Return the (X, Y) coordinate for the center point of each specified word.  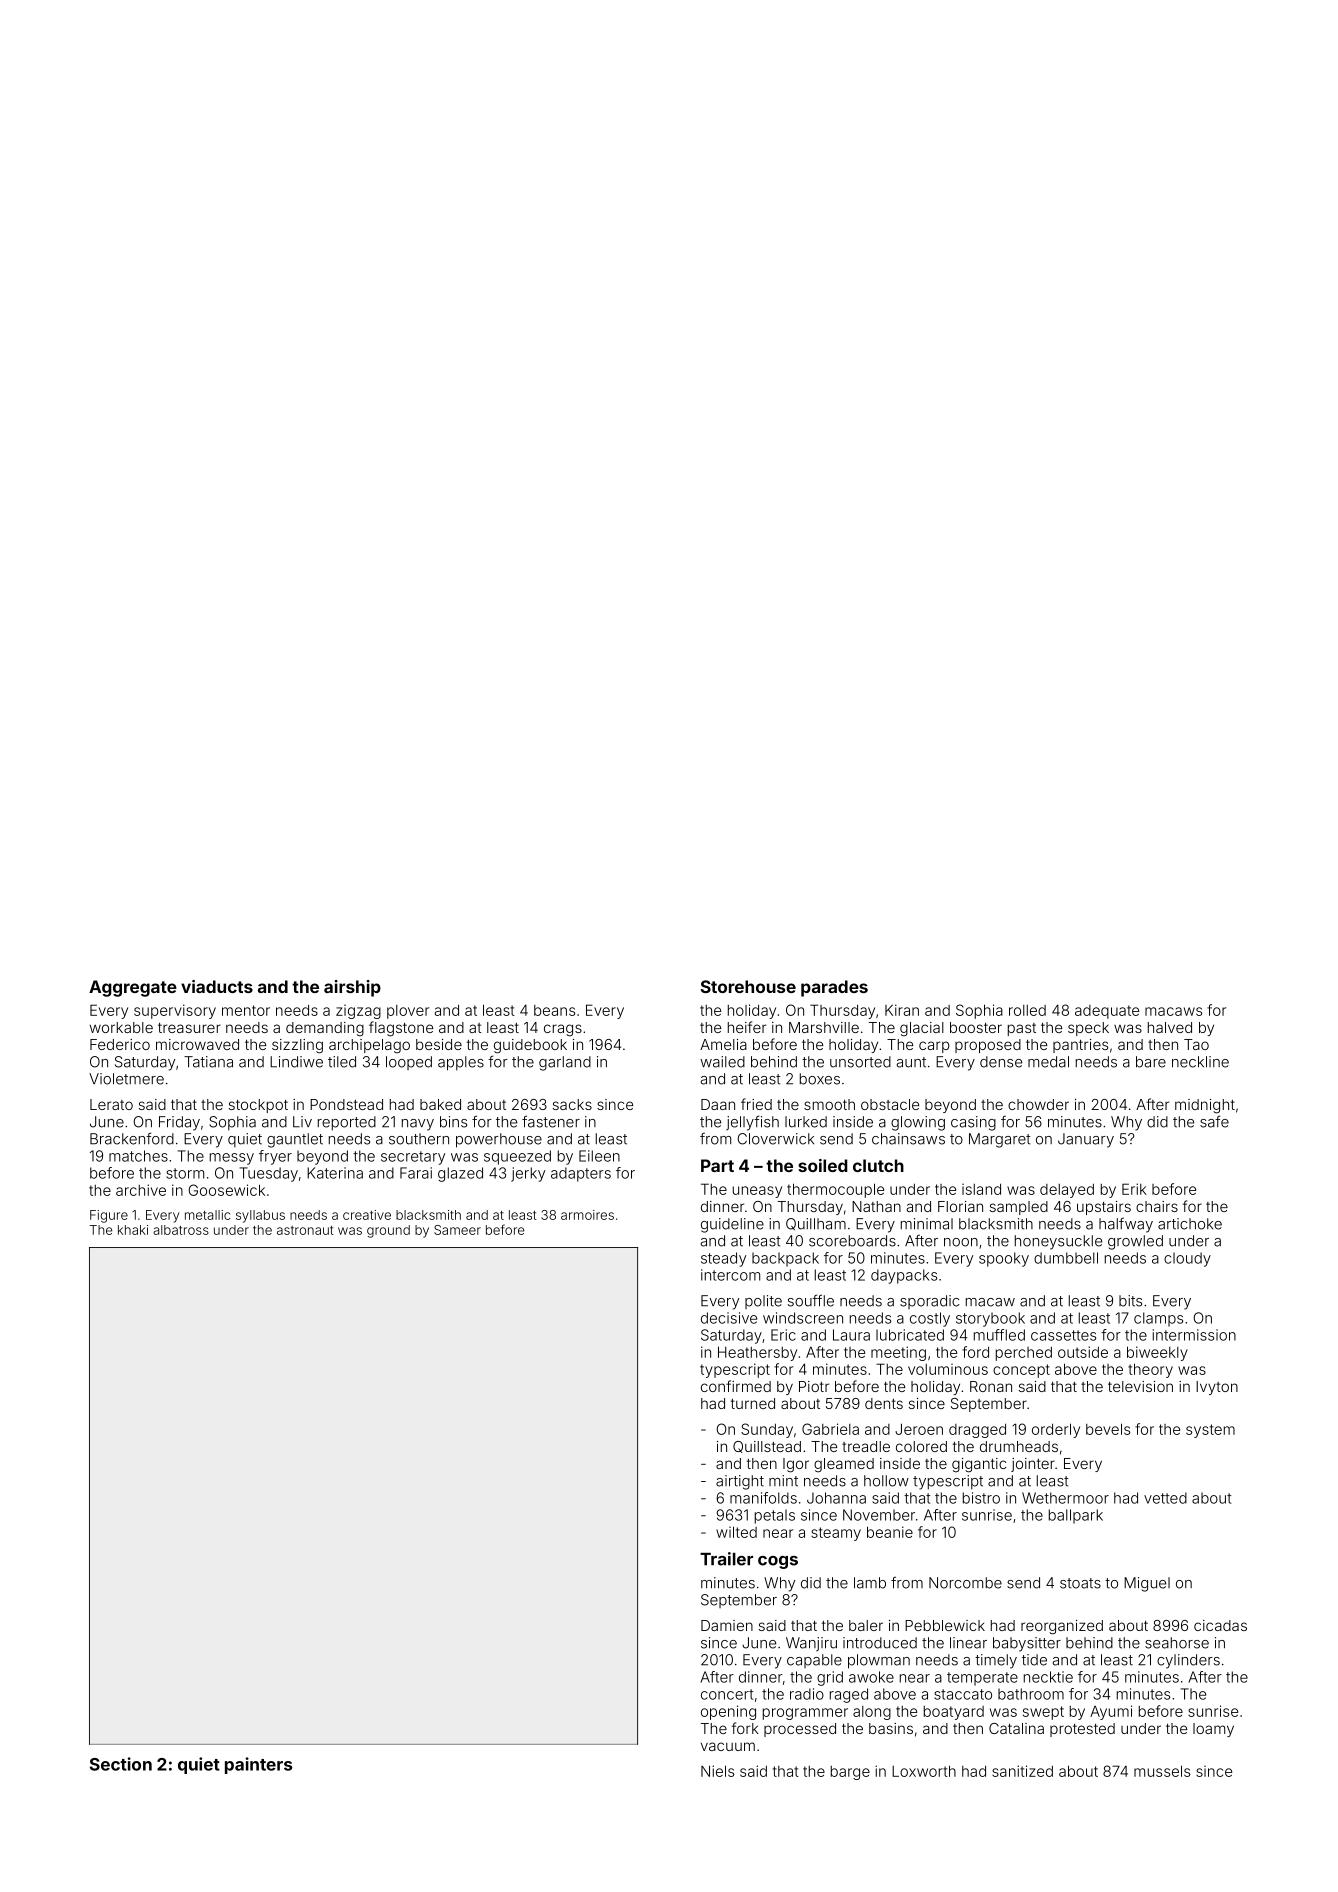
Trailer (726, 1559)
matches (138, 1156)
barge (850, 1773)
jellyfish (752, 1123)
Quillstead (767, 1447)
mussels (1162, 1771)
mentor (246, 1010)
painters (258, 1765)
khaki (133, 1230)
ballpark (1076, 1516)
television (1140, 1386)
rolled (1027, 1010)
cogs (778, 1562)
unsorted (860, 1062)
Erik (1134, 1189)
